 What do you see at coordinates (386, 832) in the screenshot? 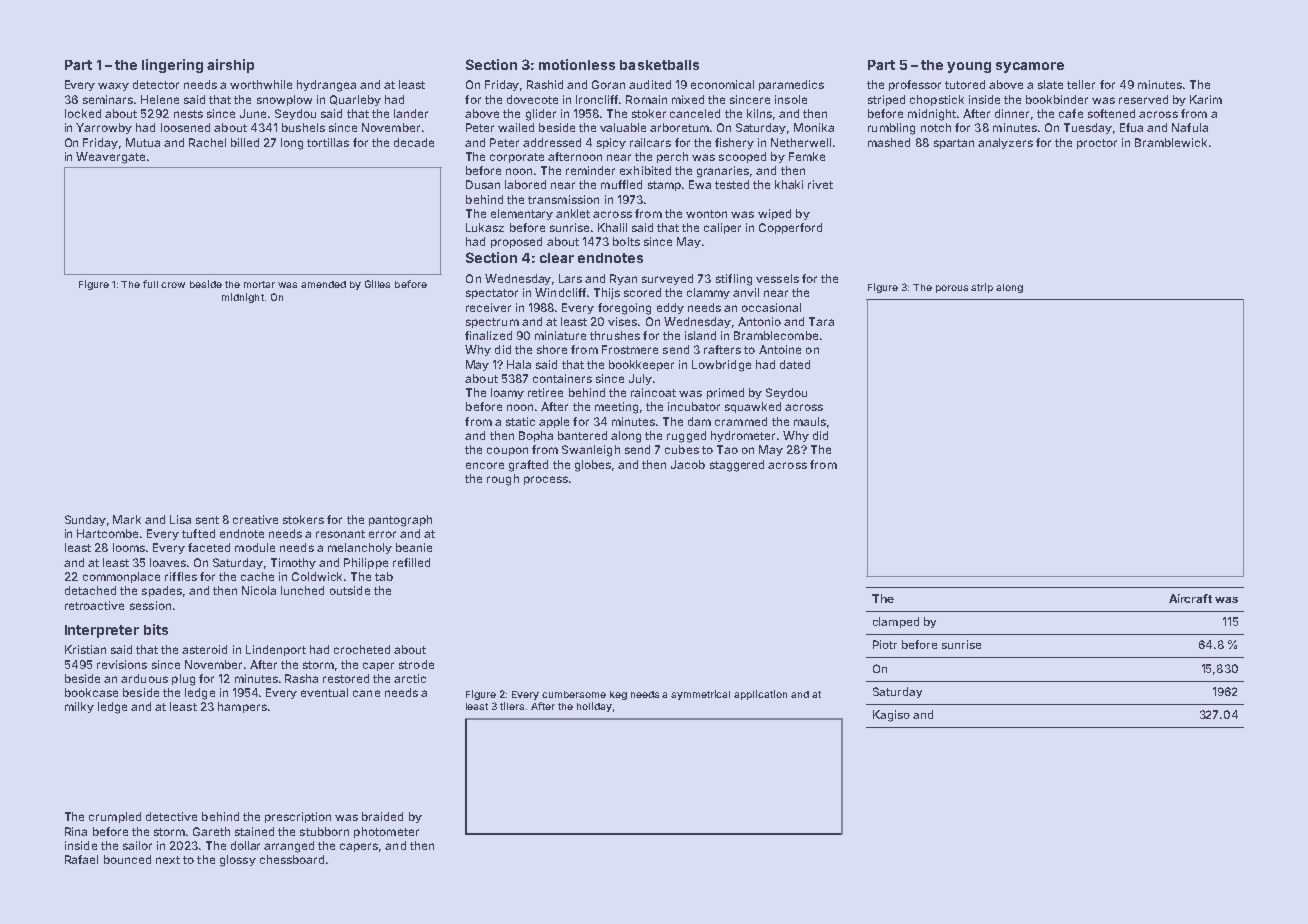
I see `photometer` at bounding box center [386, 832].
